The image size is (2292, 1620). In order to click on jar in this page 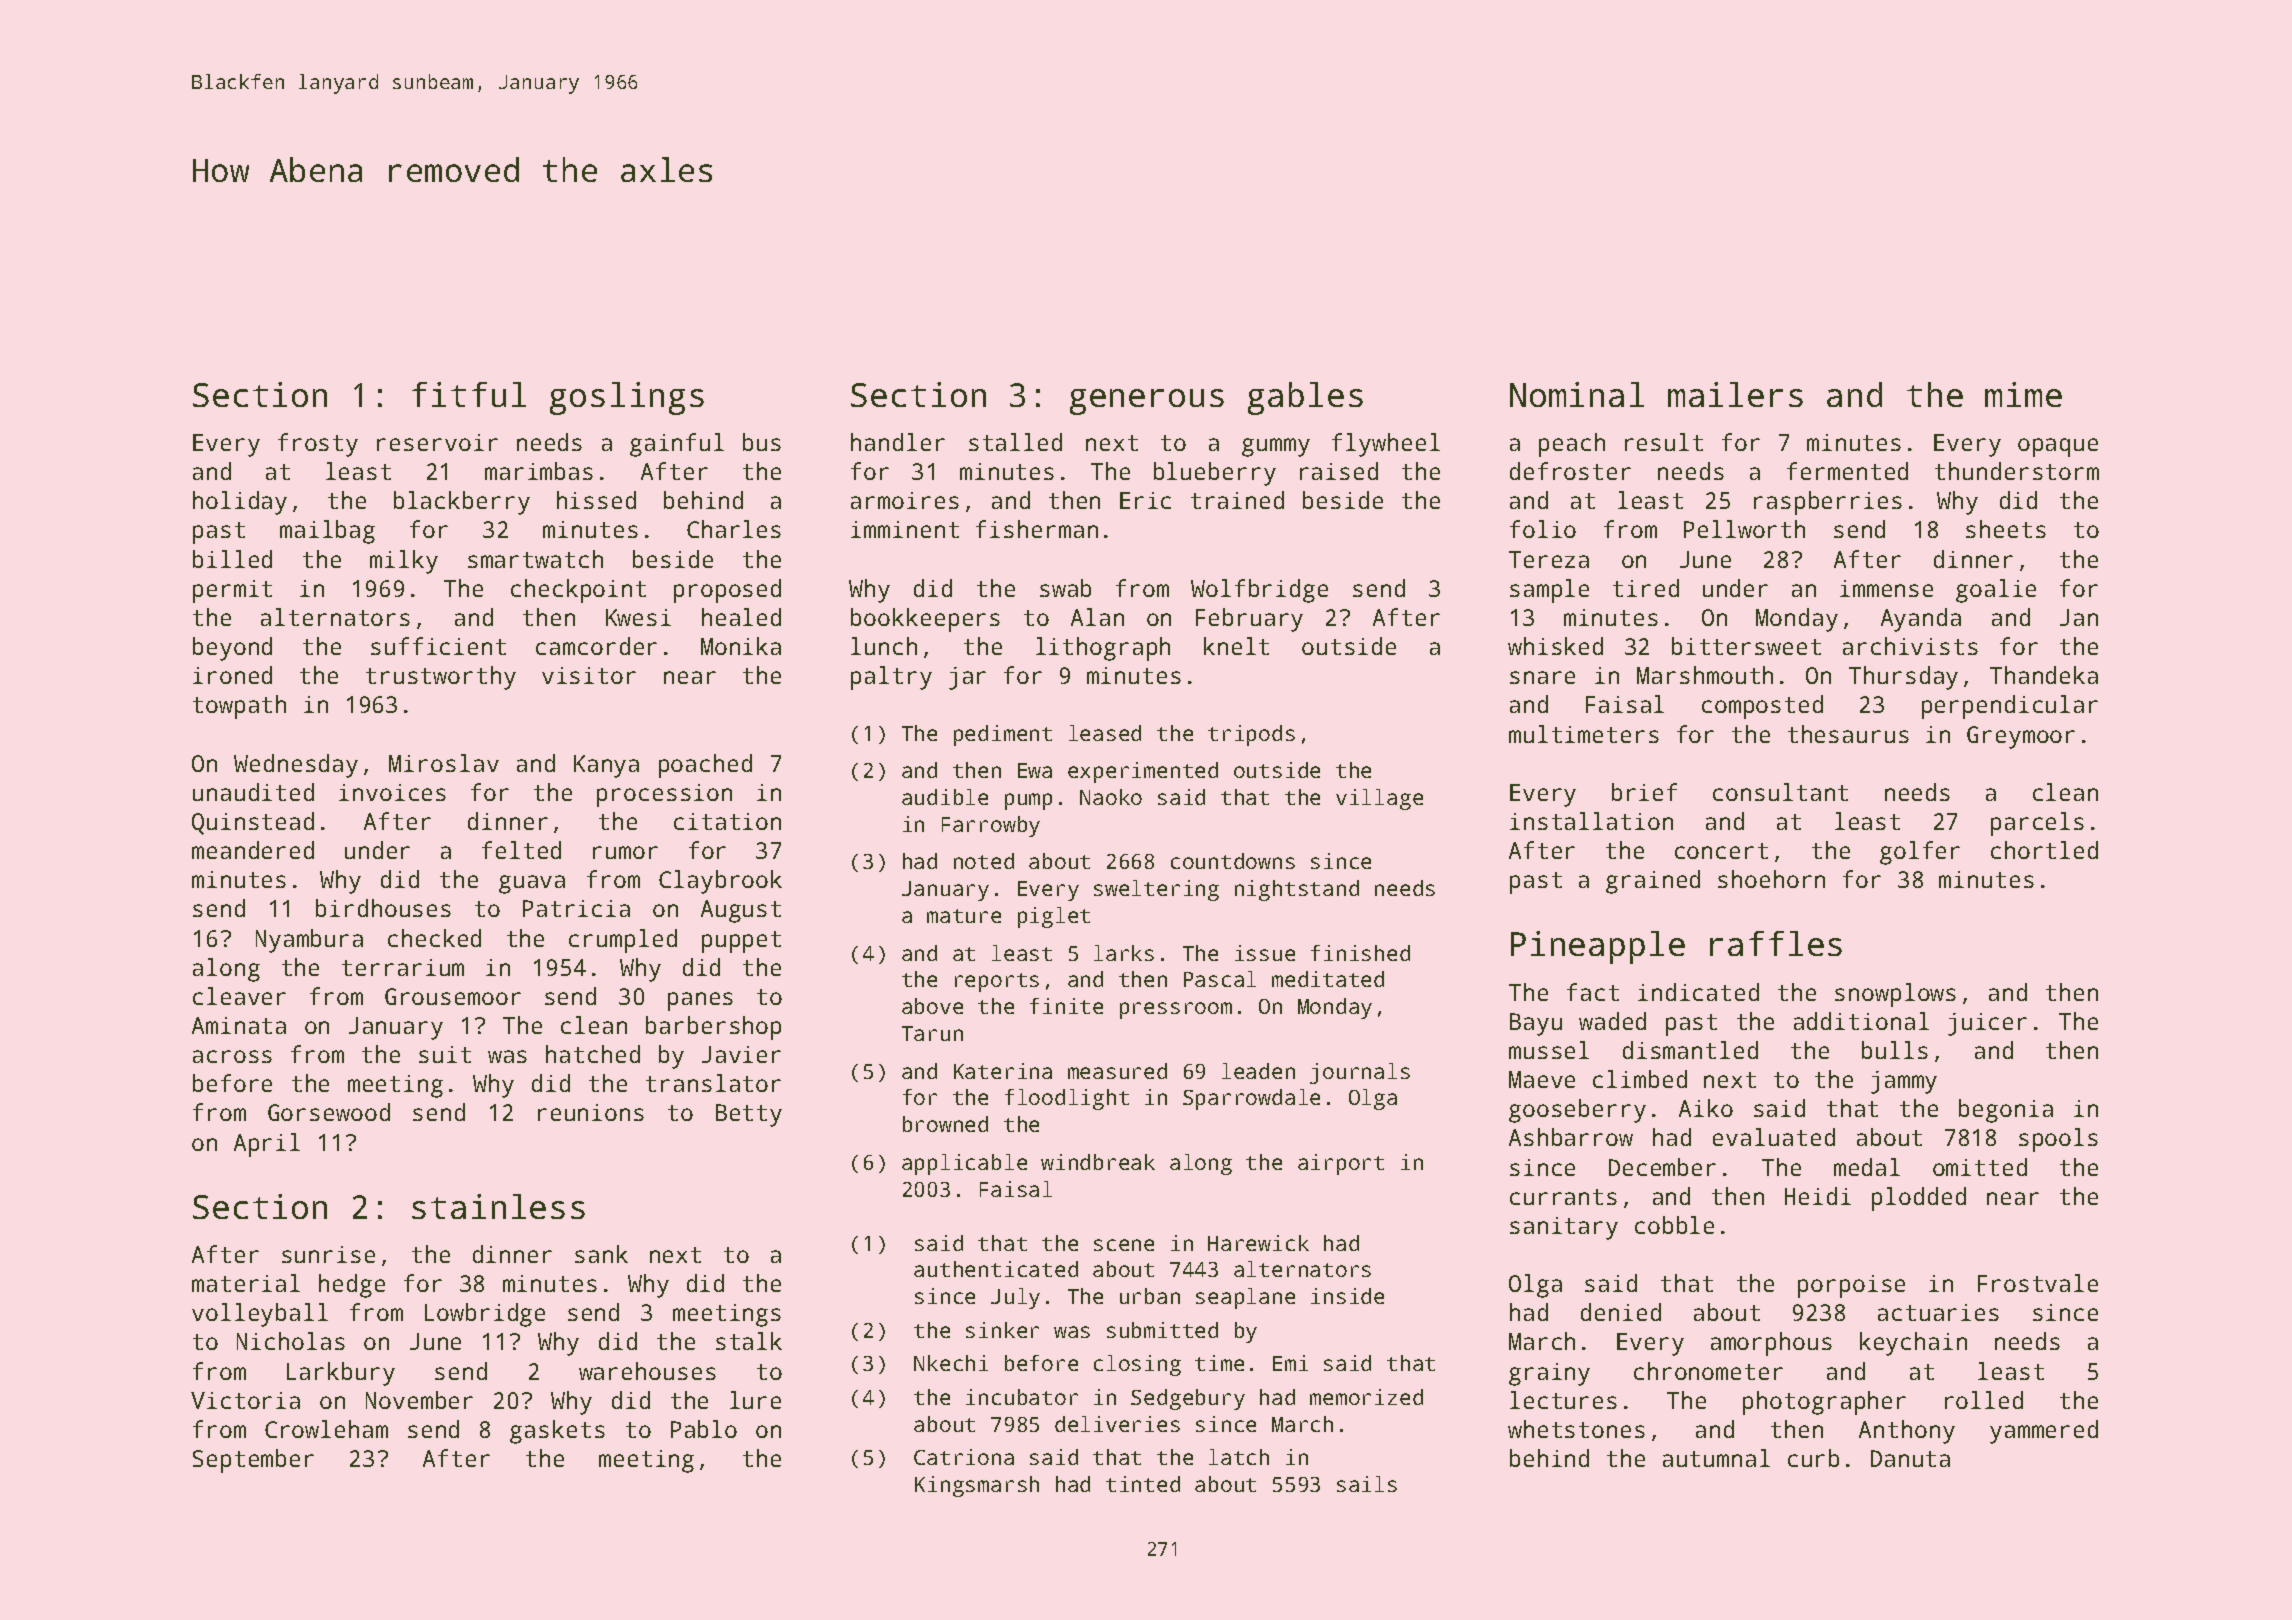, I will do `click(967, 678)`.
